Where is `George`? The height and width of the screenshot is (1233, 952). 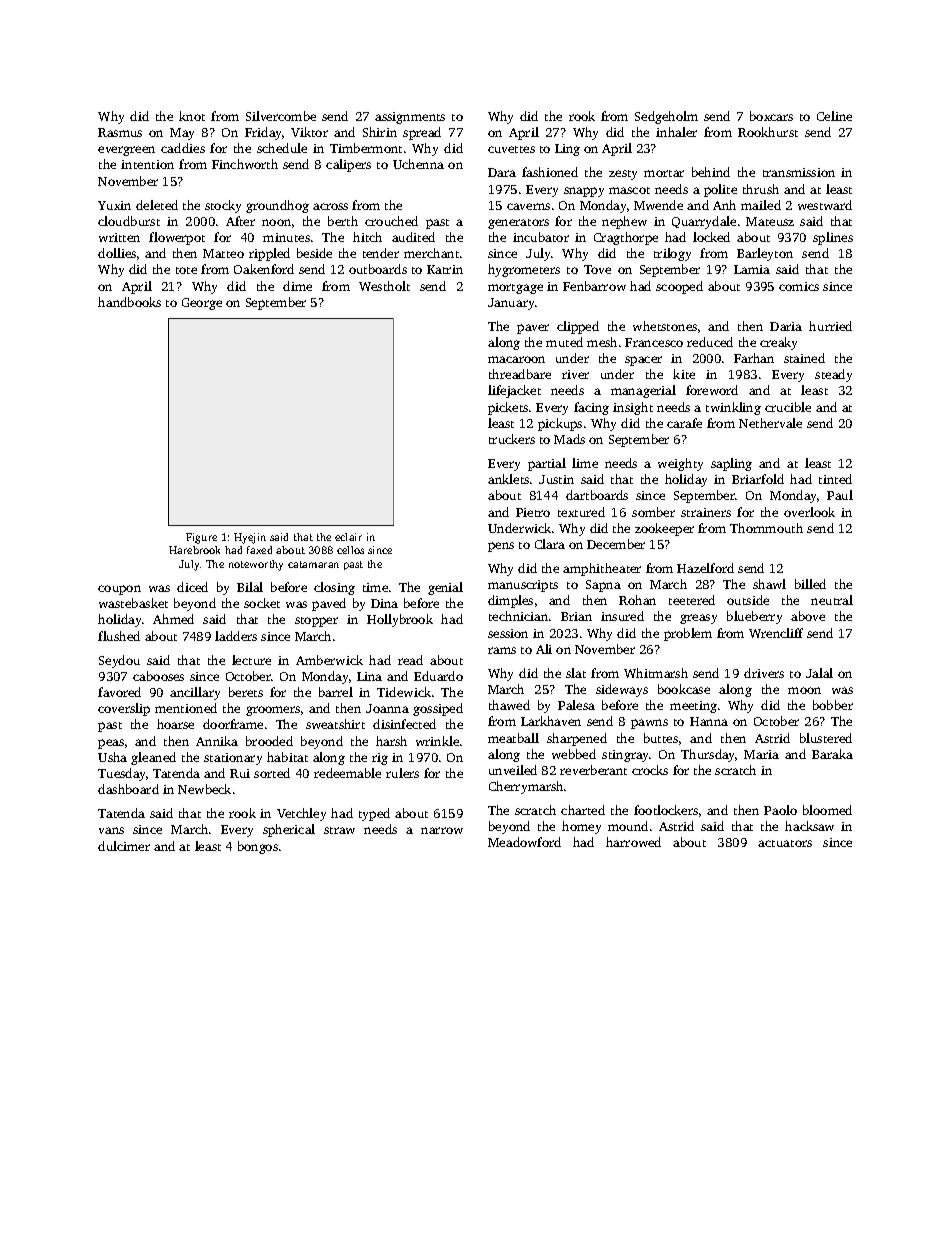
George is located at coordinates (202, 304).
